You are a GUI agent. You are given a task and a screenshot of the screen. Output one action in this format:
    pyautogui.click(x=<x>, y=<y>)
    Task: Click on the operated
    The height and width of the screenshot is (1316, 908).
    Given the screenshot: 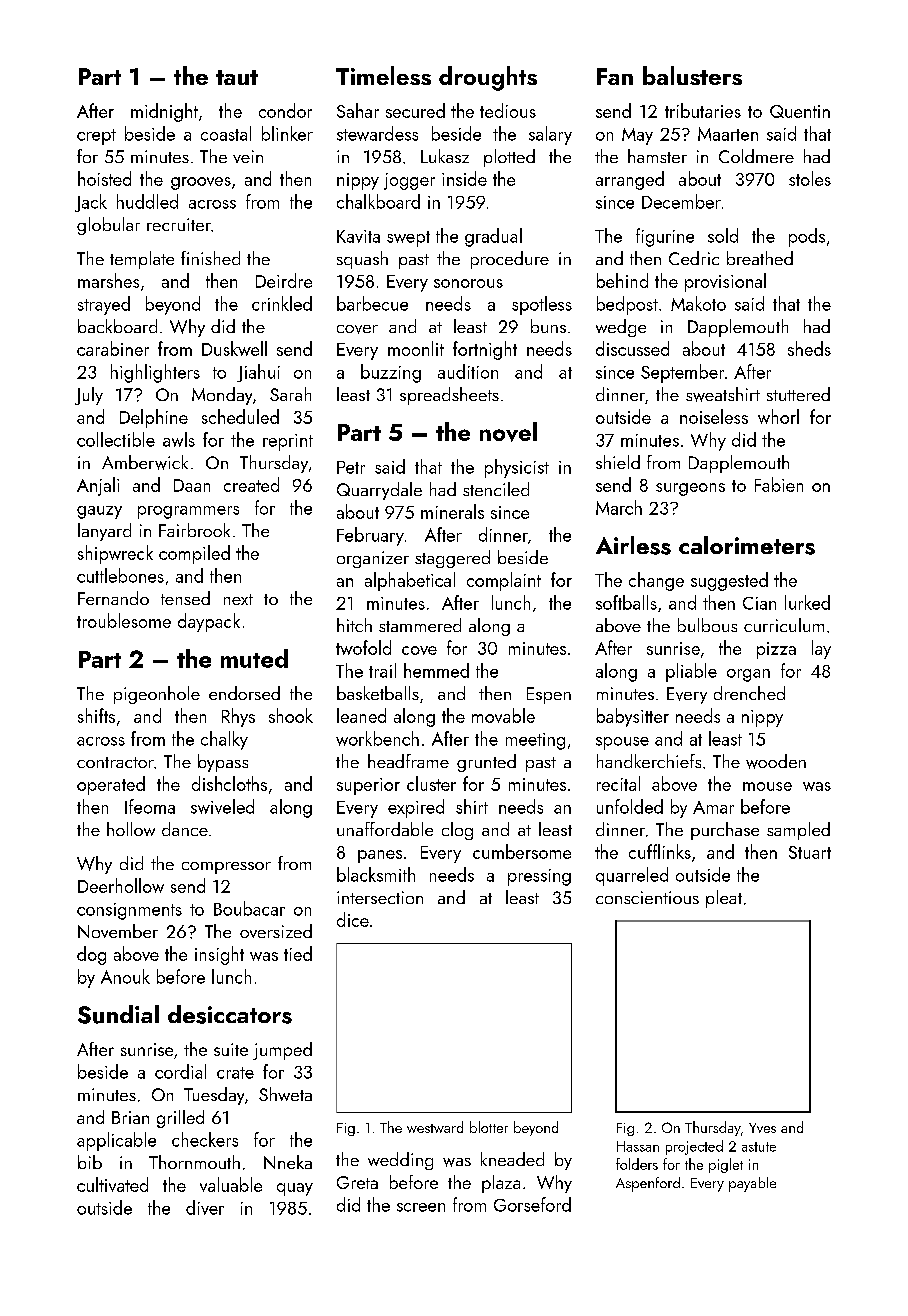 What is the action you would take?
    pyautogui.click(x=111, y=785)
